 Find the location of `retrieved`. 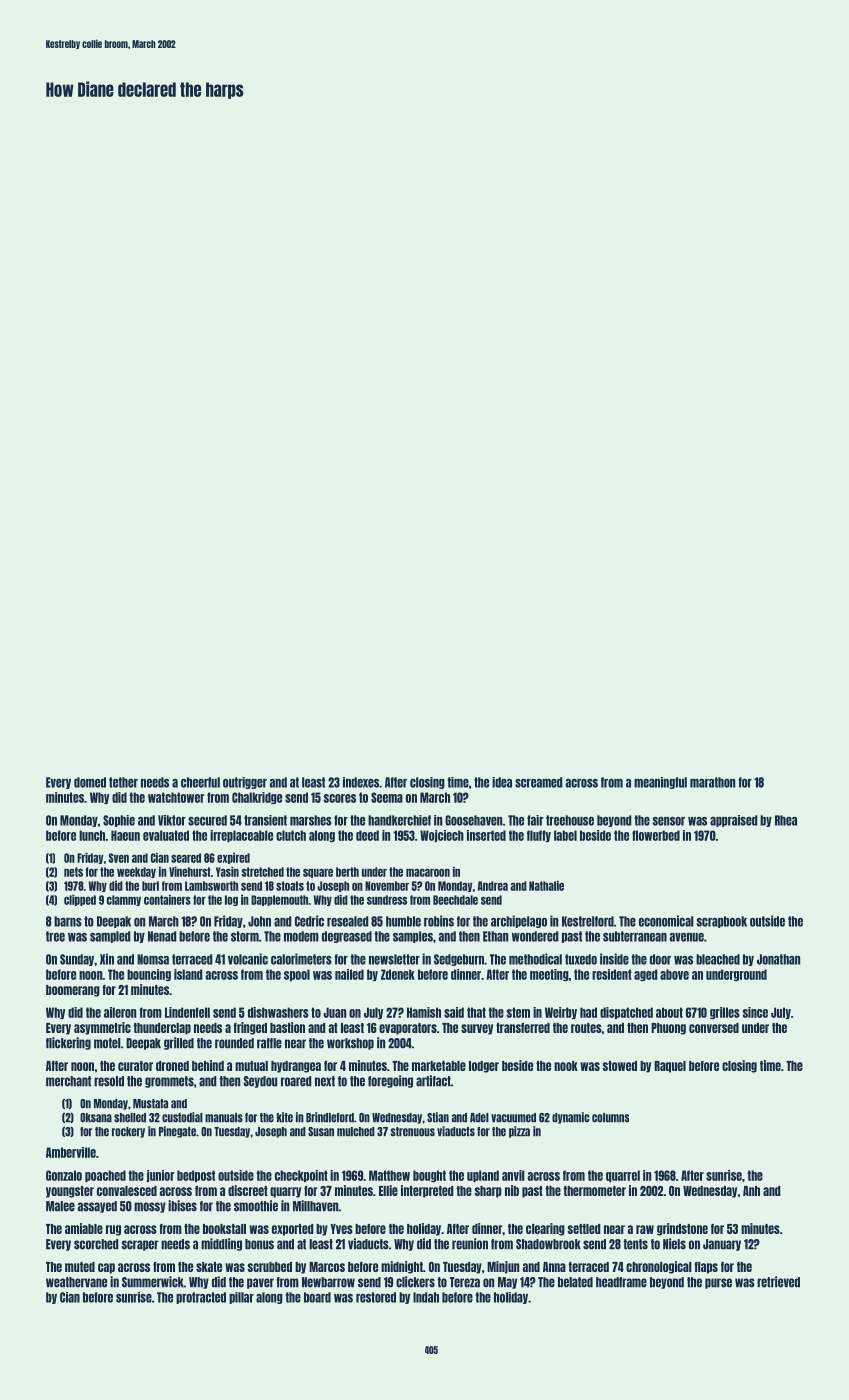

retrieved is located at coordinates (778, 1282).
